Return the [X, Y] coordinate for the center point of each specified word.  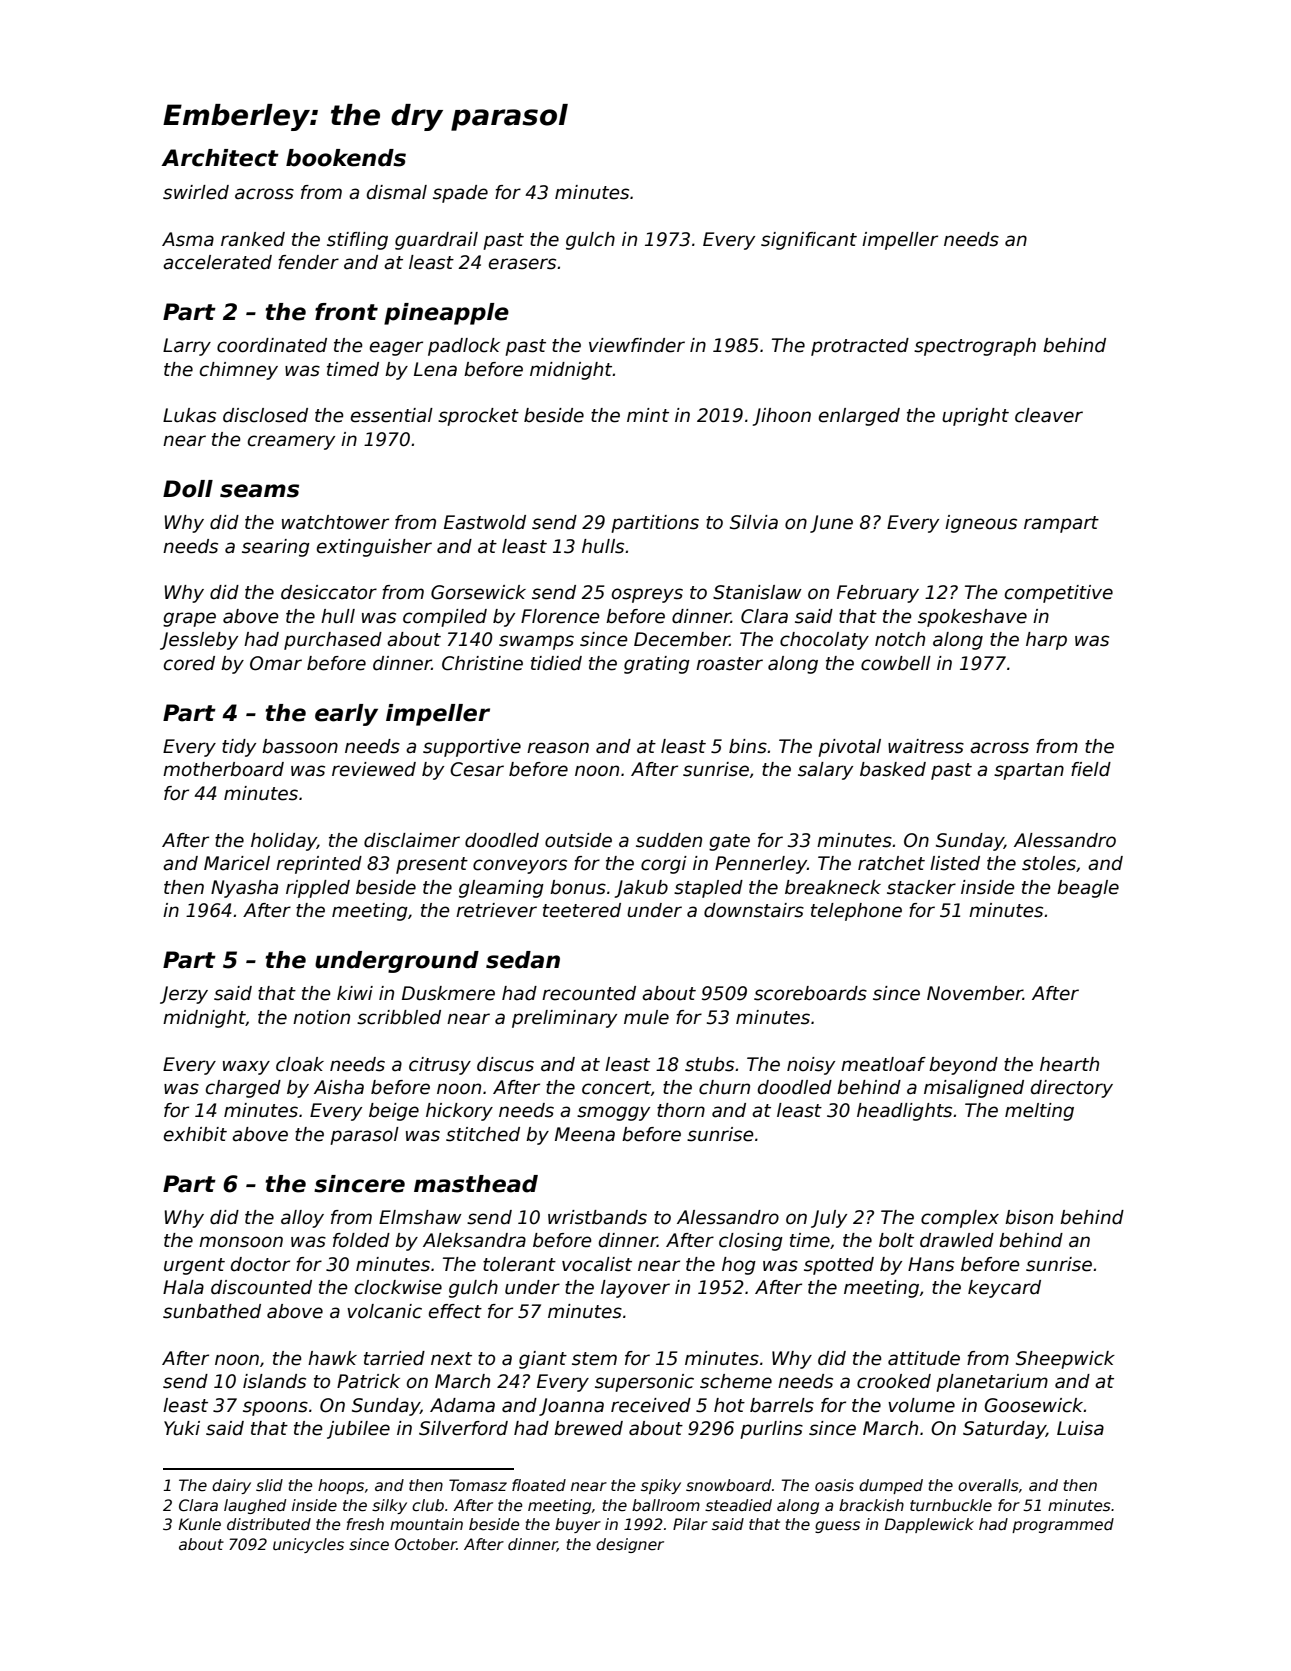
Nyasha [244, 889]
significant [809, 241]
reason [558, 748]
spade [460, 194]
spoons [275, 1408]
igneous [981, 524]
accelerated [217, 262]
